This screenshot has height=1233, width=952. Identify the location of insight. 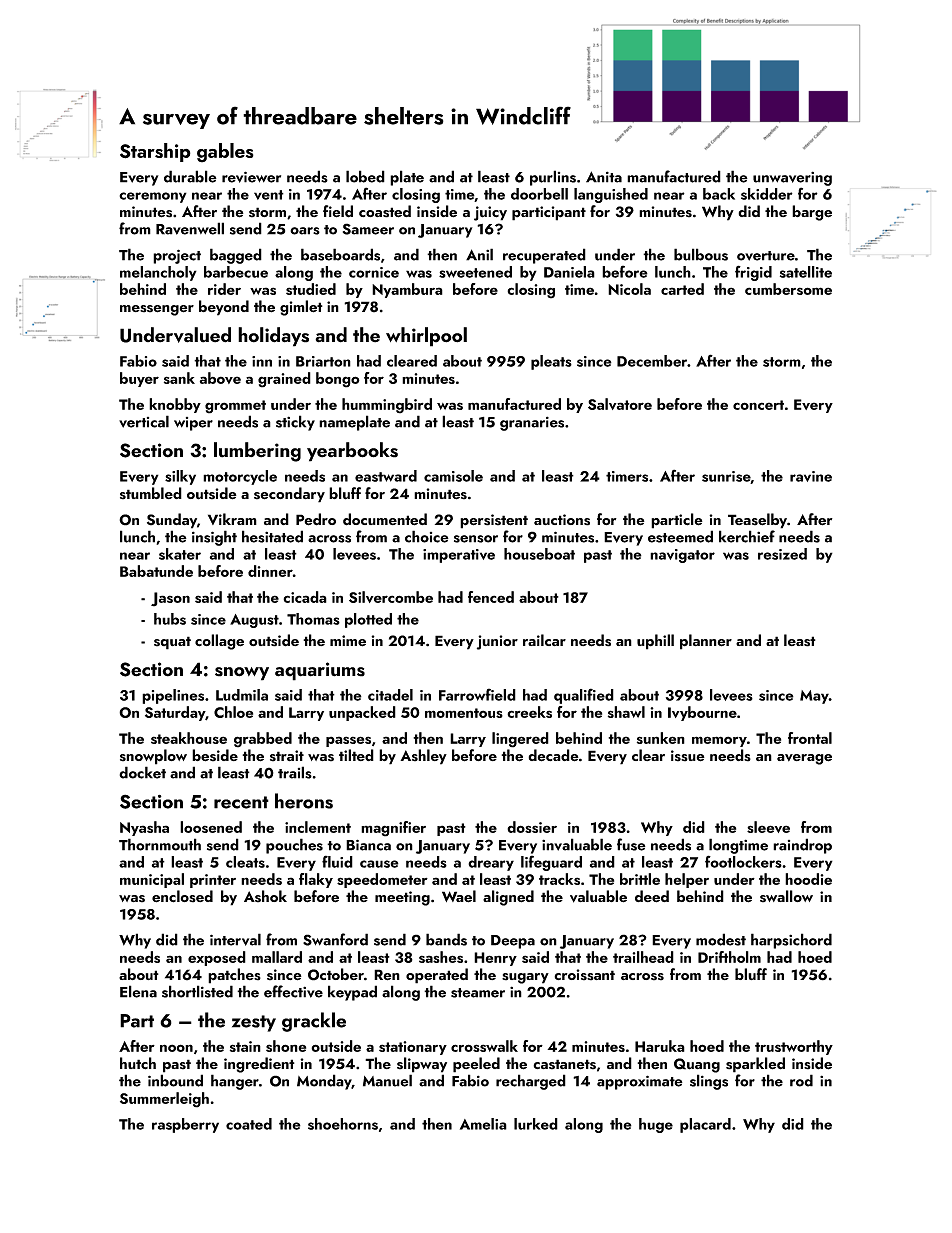
(214, 538).
